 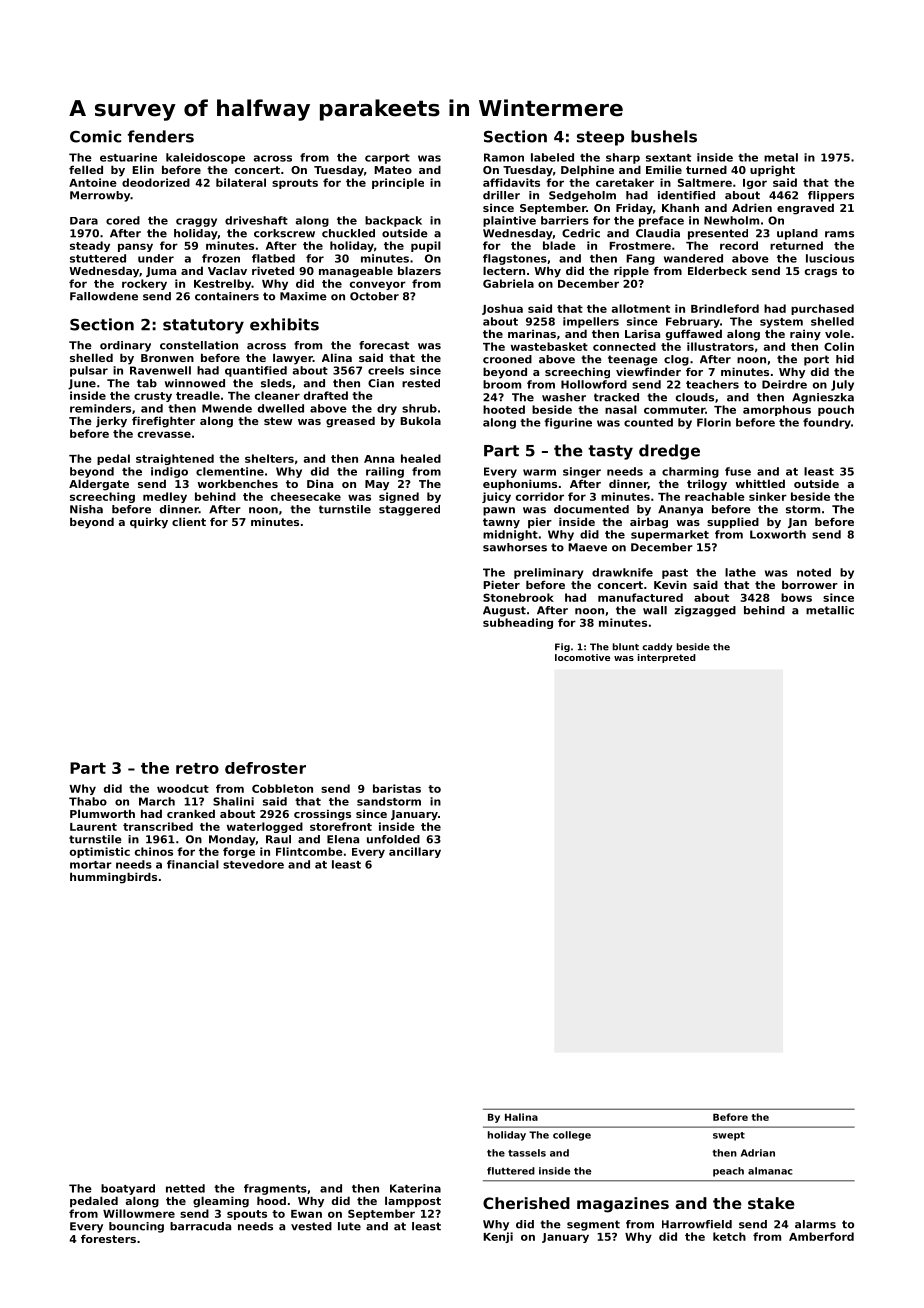 What do you see at coordinates (504, 157) in the image?
I see `Ramon` at bounding box center [504, 157].
